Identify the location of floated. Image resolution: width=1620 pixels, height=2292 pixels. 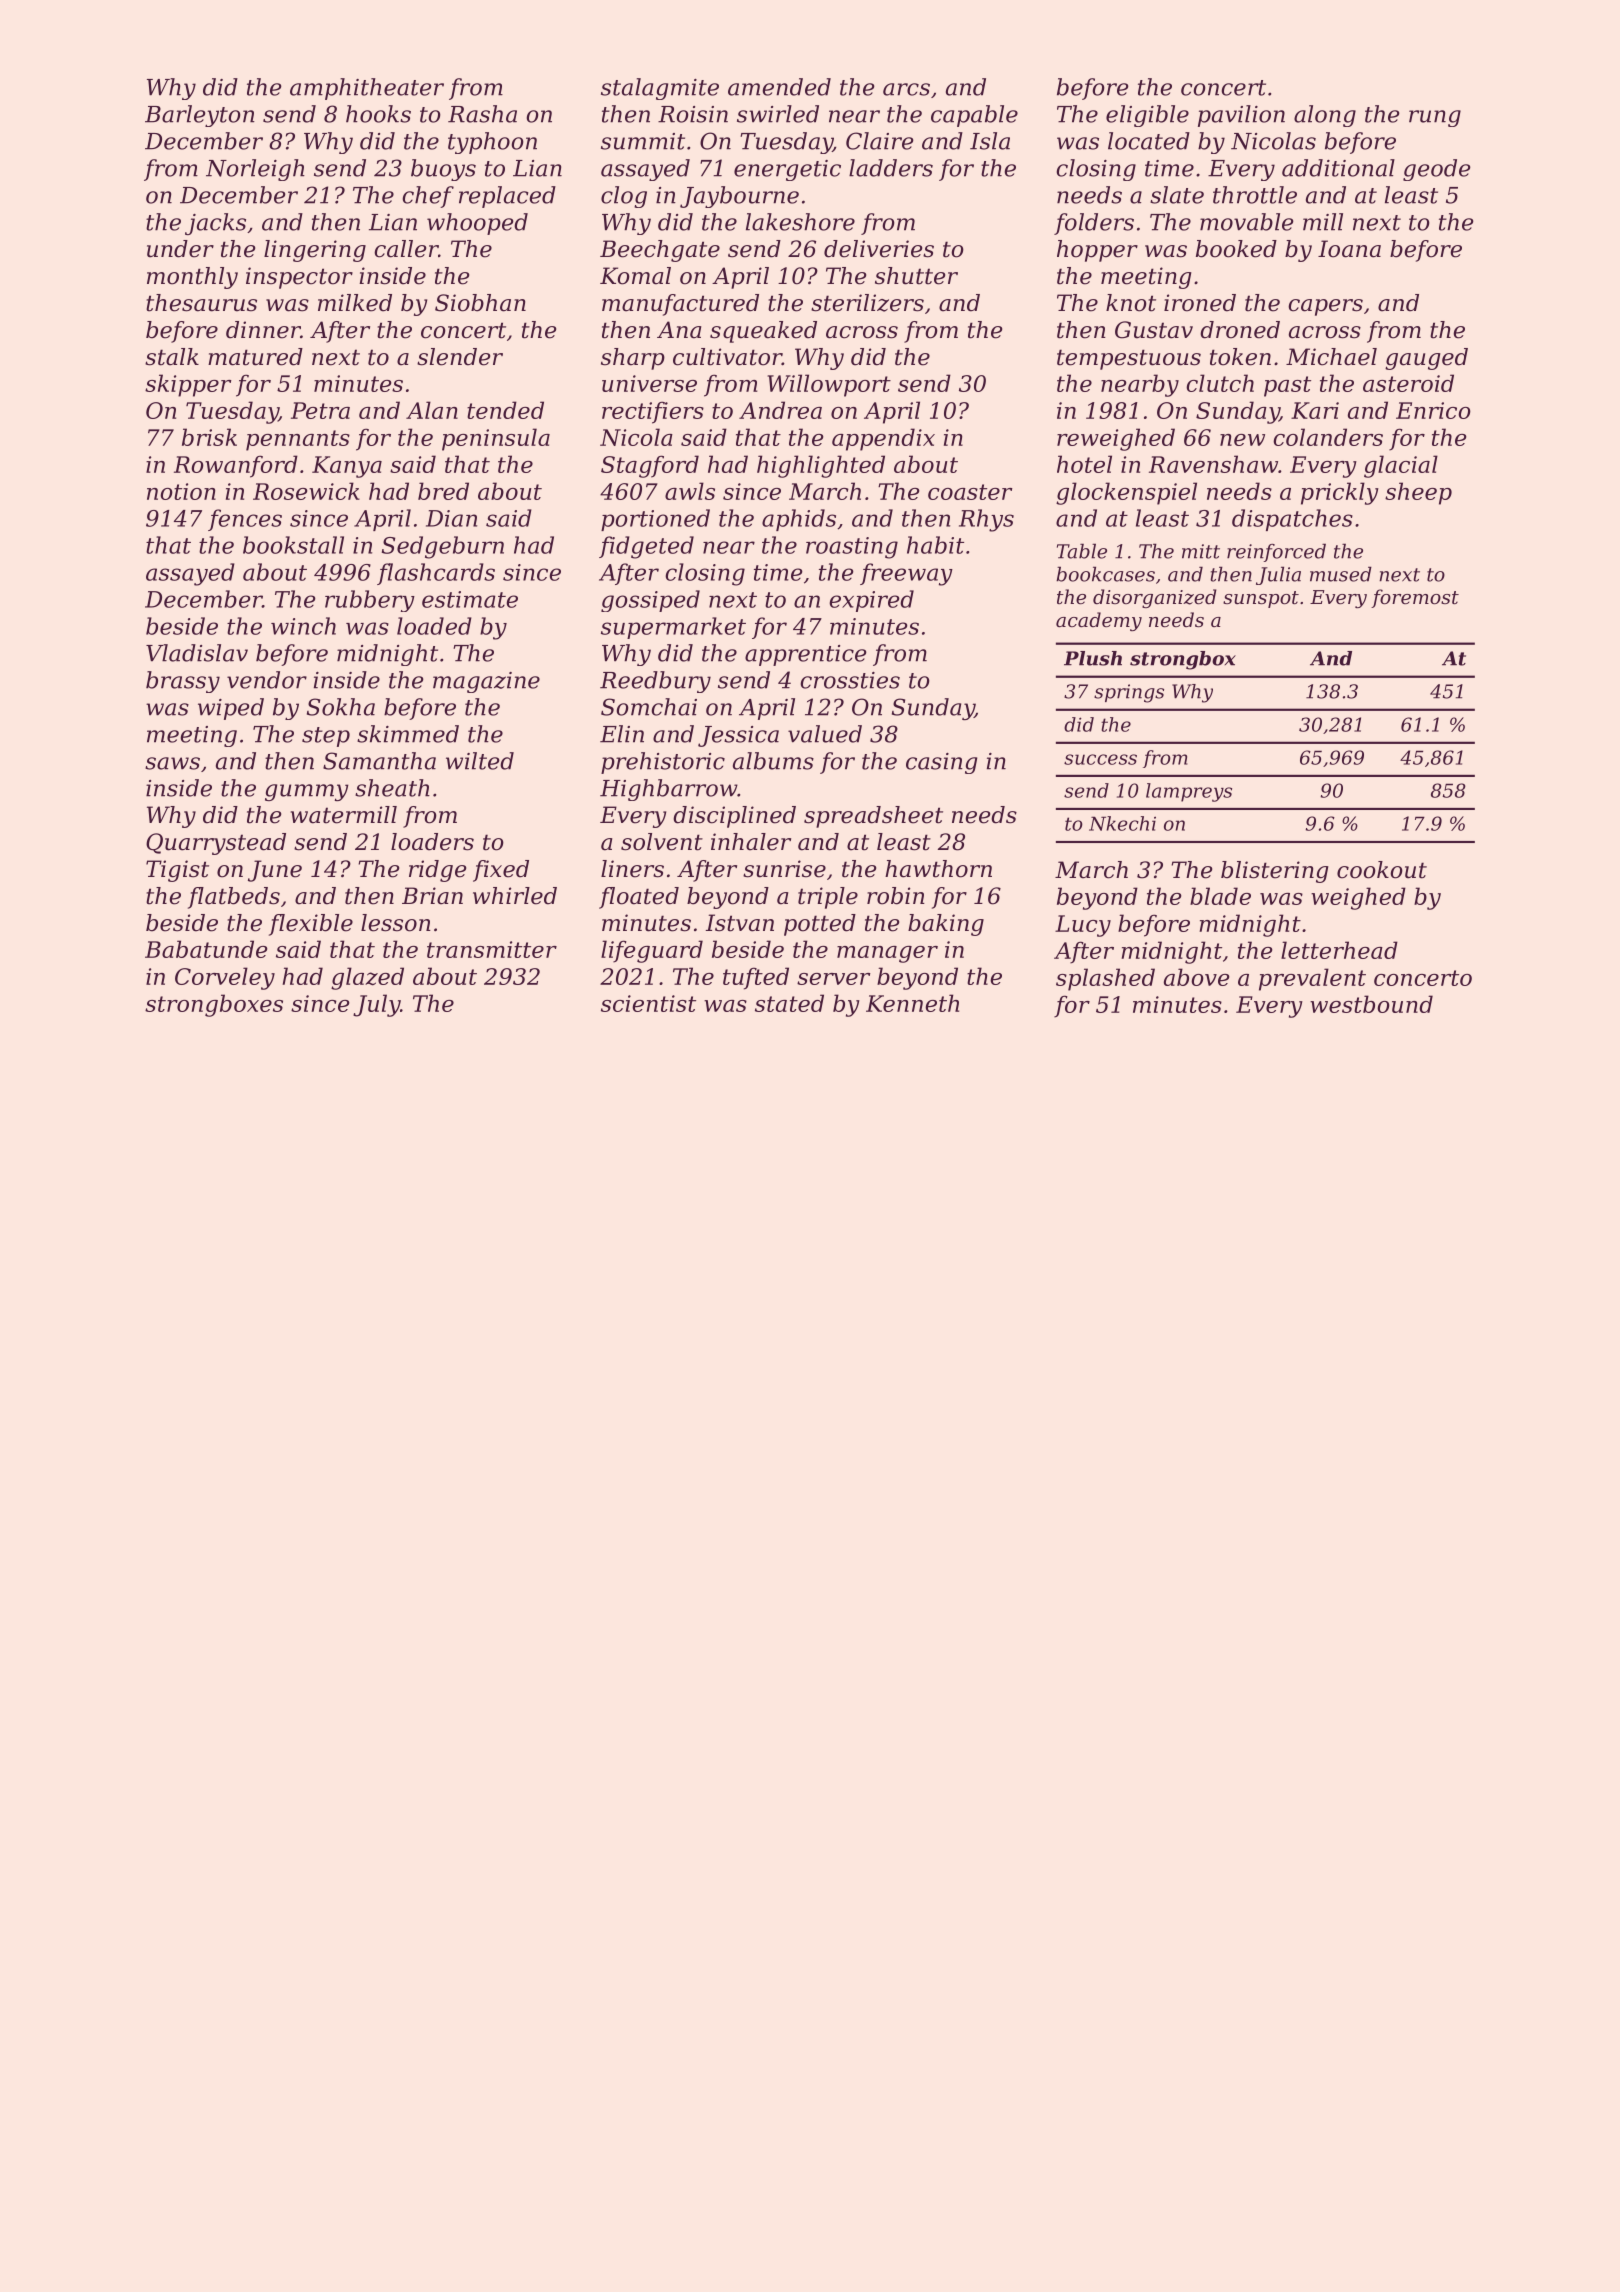
(639, 898).
